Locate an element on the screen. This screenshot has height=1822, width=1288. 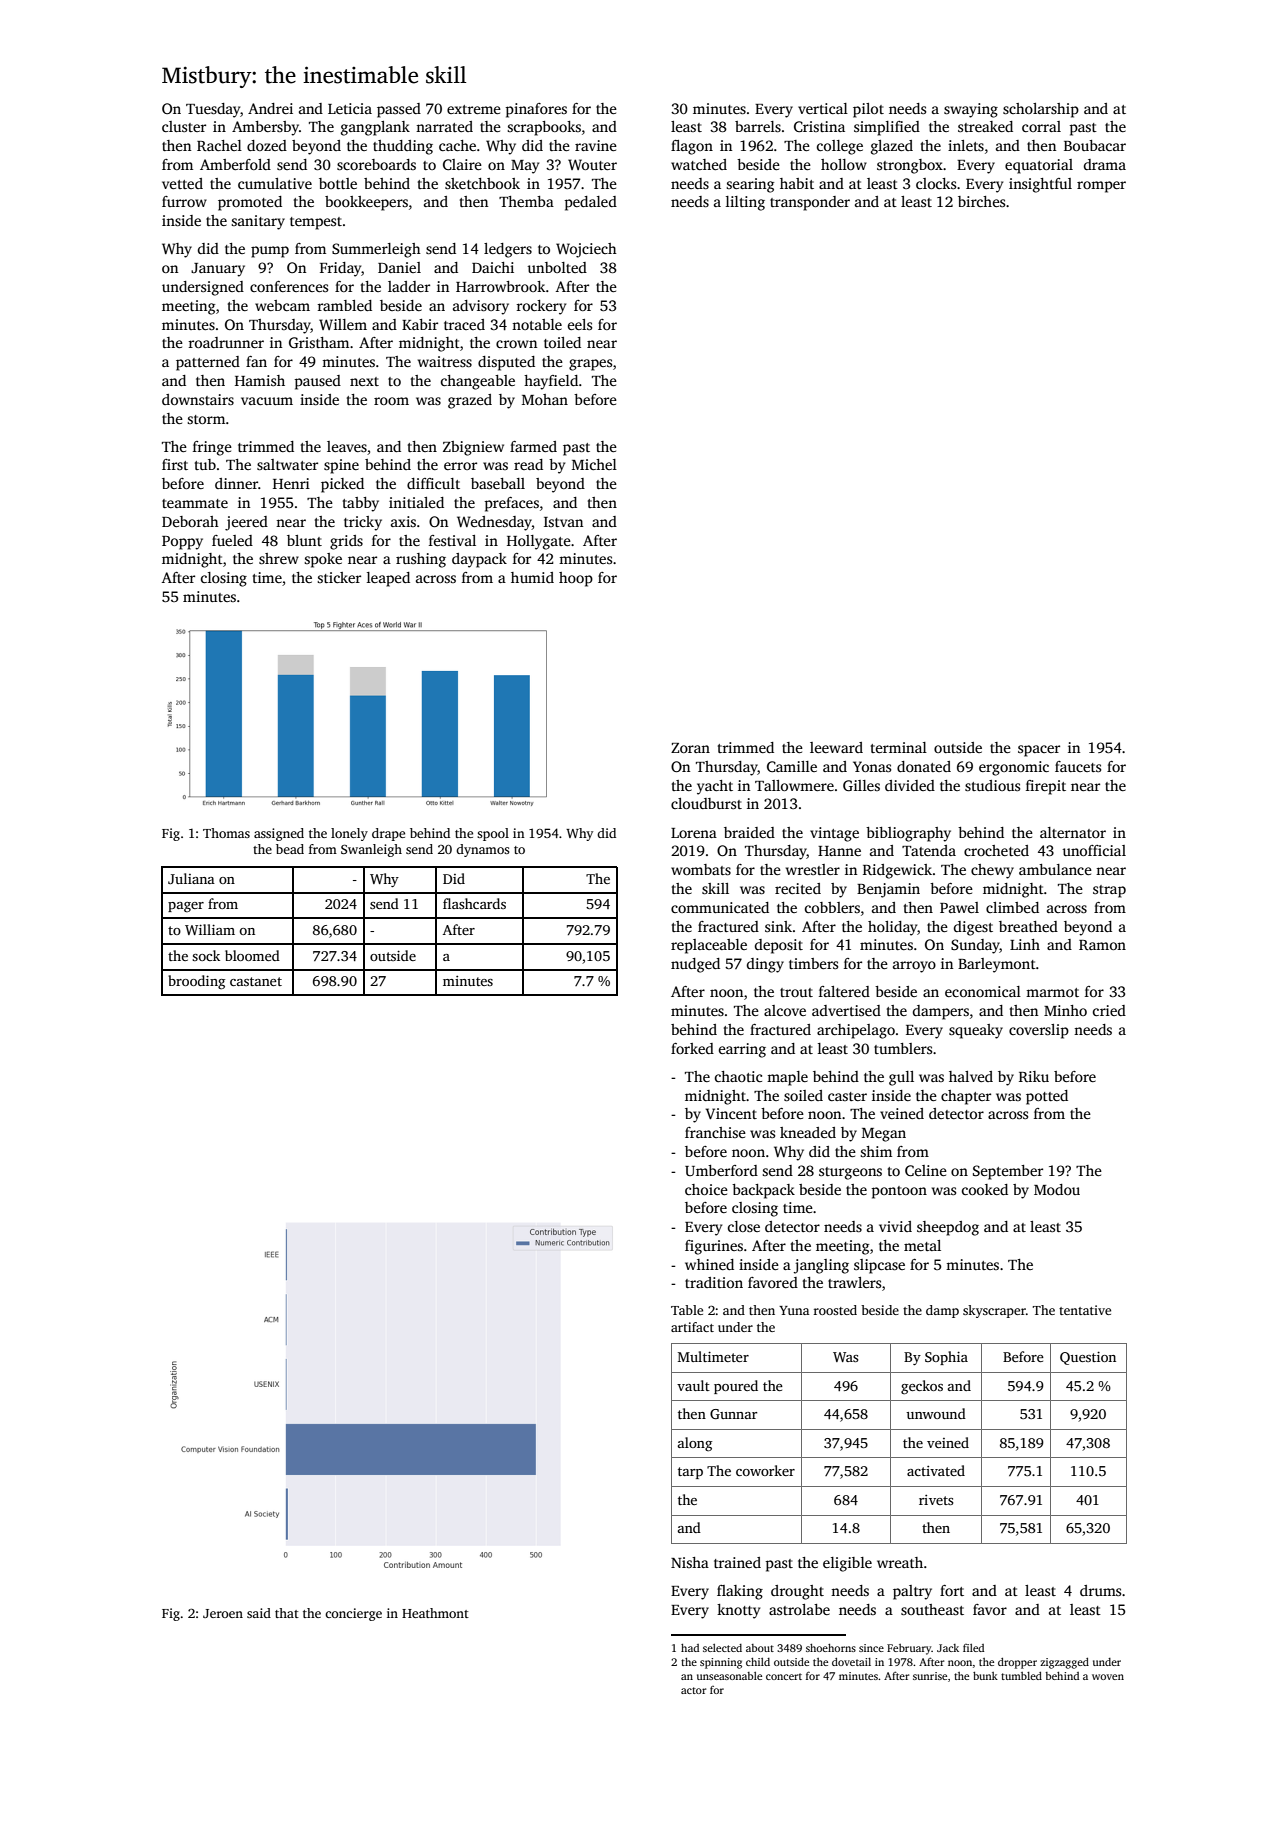
grapes is located at coordinates (590, 365).
